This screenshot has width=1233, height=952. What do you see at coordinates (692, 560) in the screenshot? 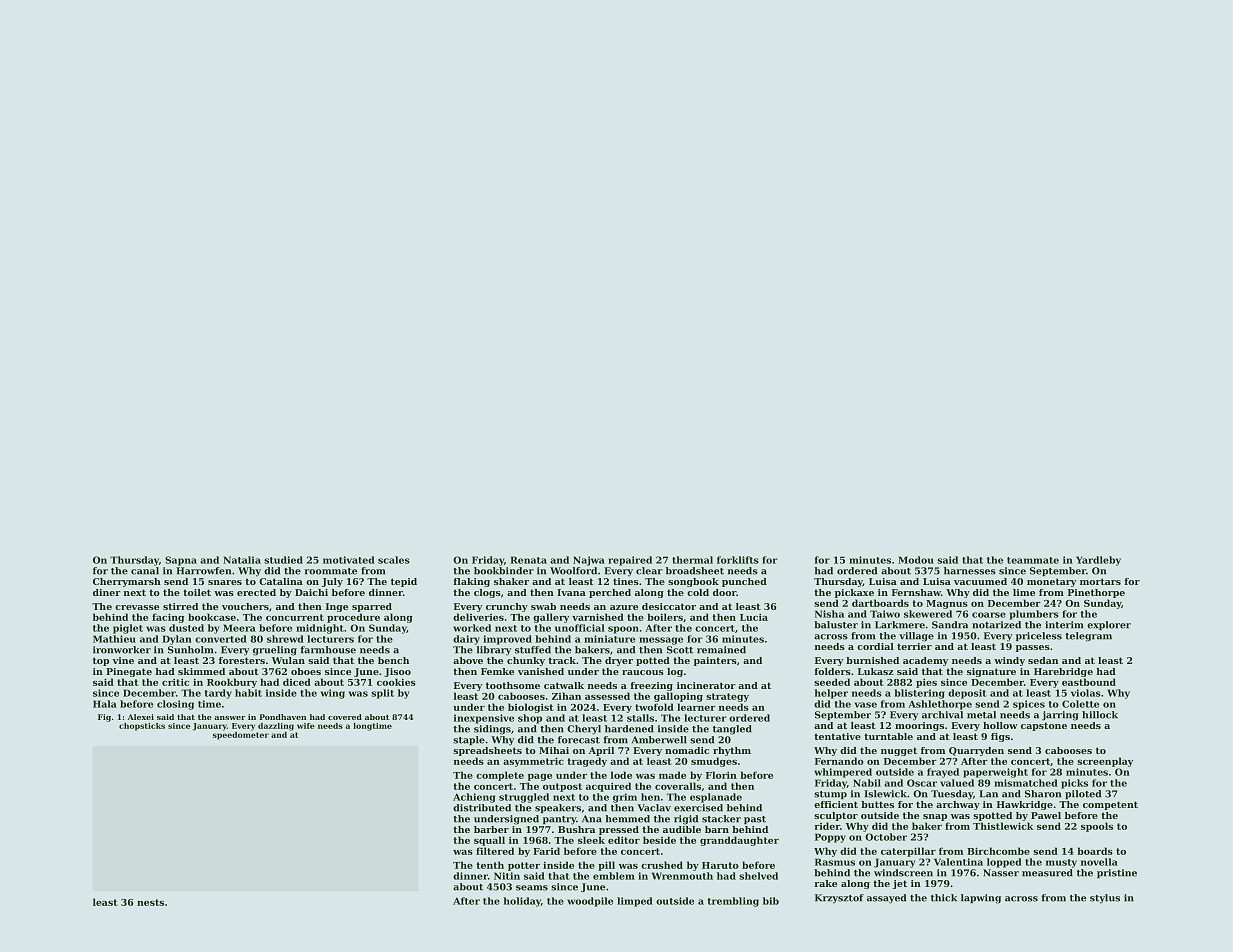
I see `thermal` at bounding box center [692, 560].
